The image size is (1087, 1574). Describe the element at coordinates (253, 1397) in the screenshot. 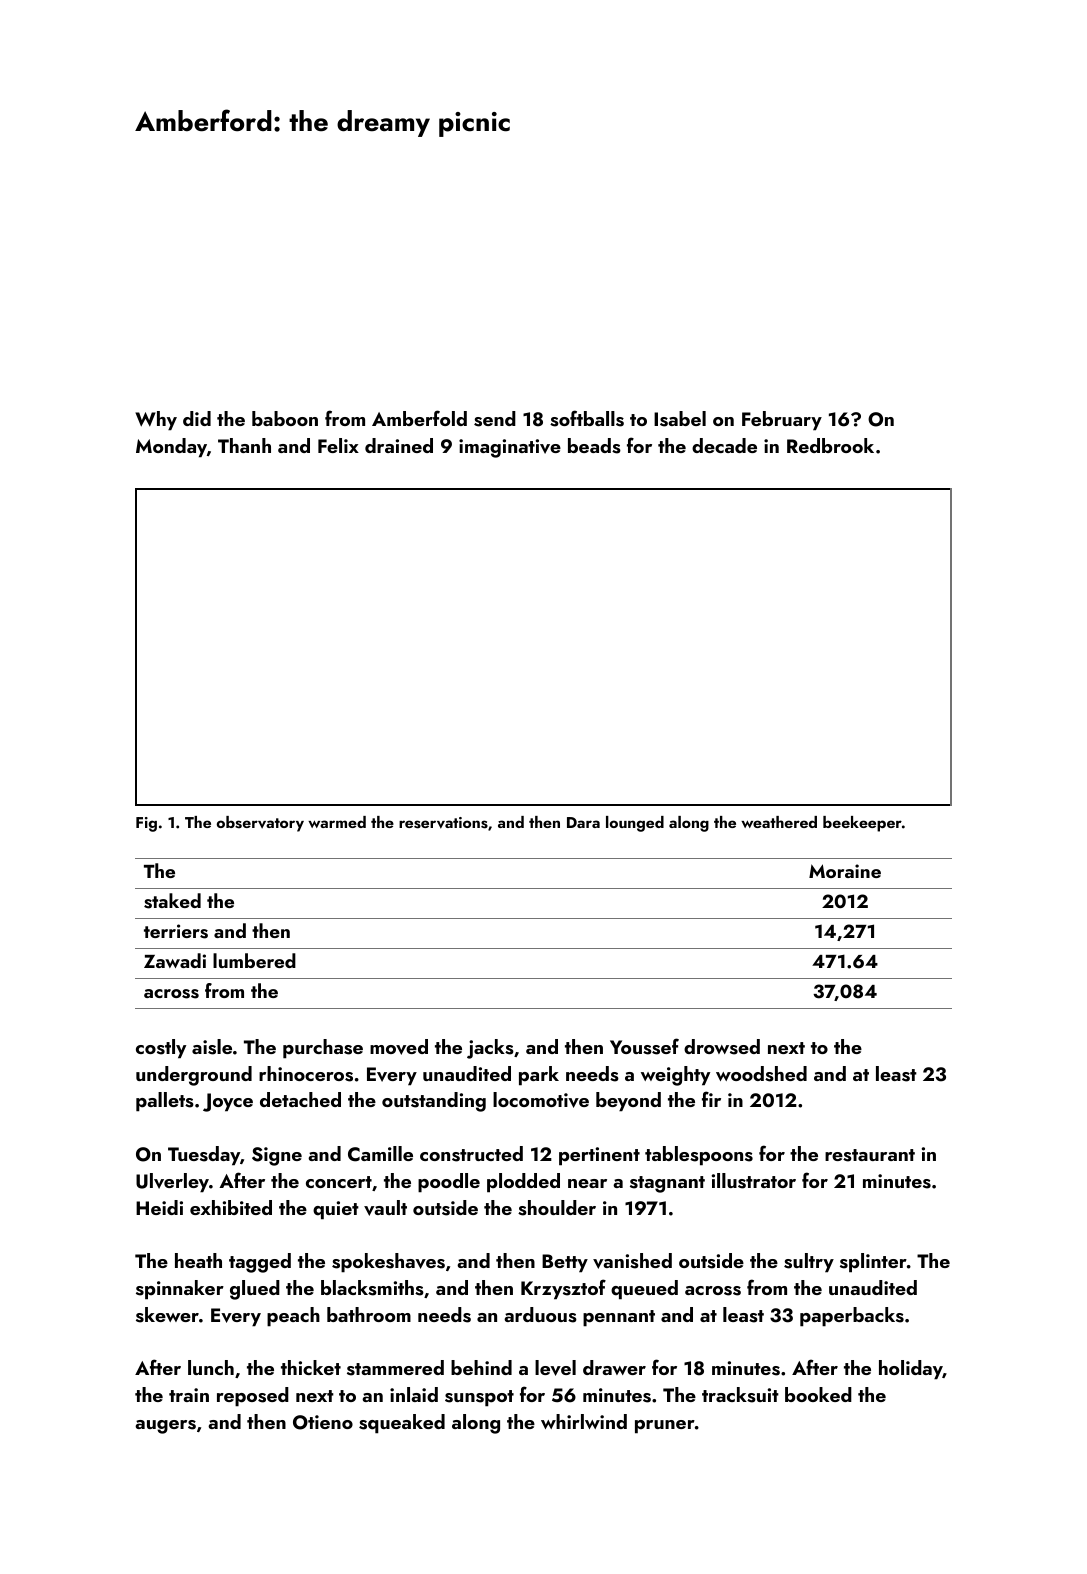

I see `reposed` at that location.
